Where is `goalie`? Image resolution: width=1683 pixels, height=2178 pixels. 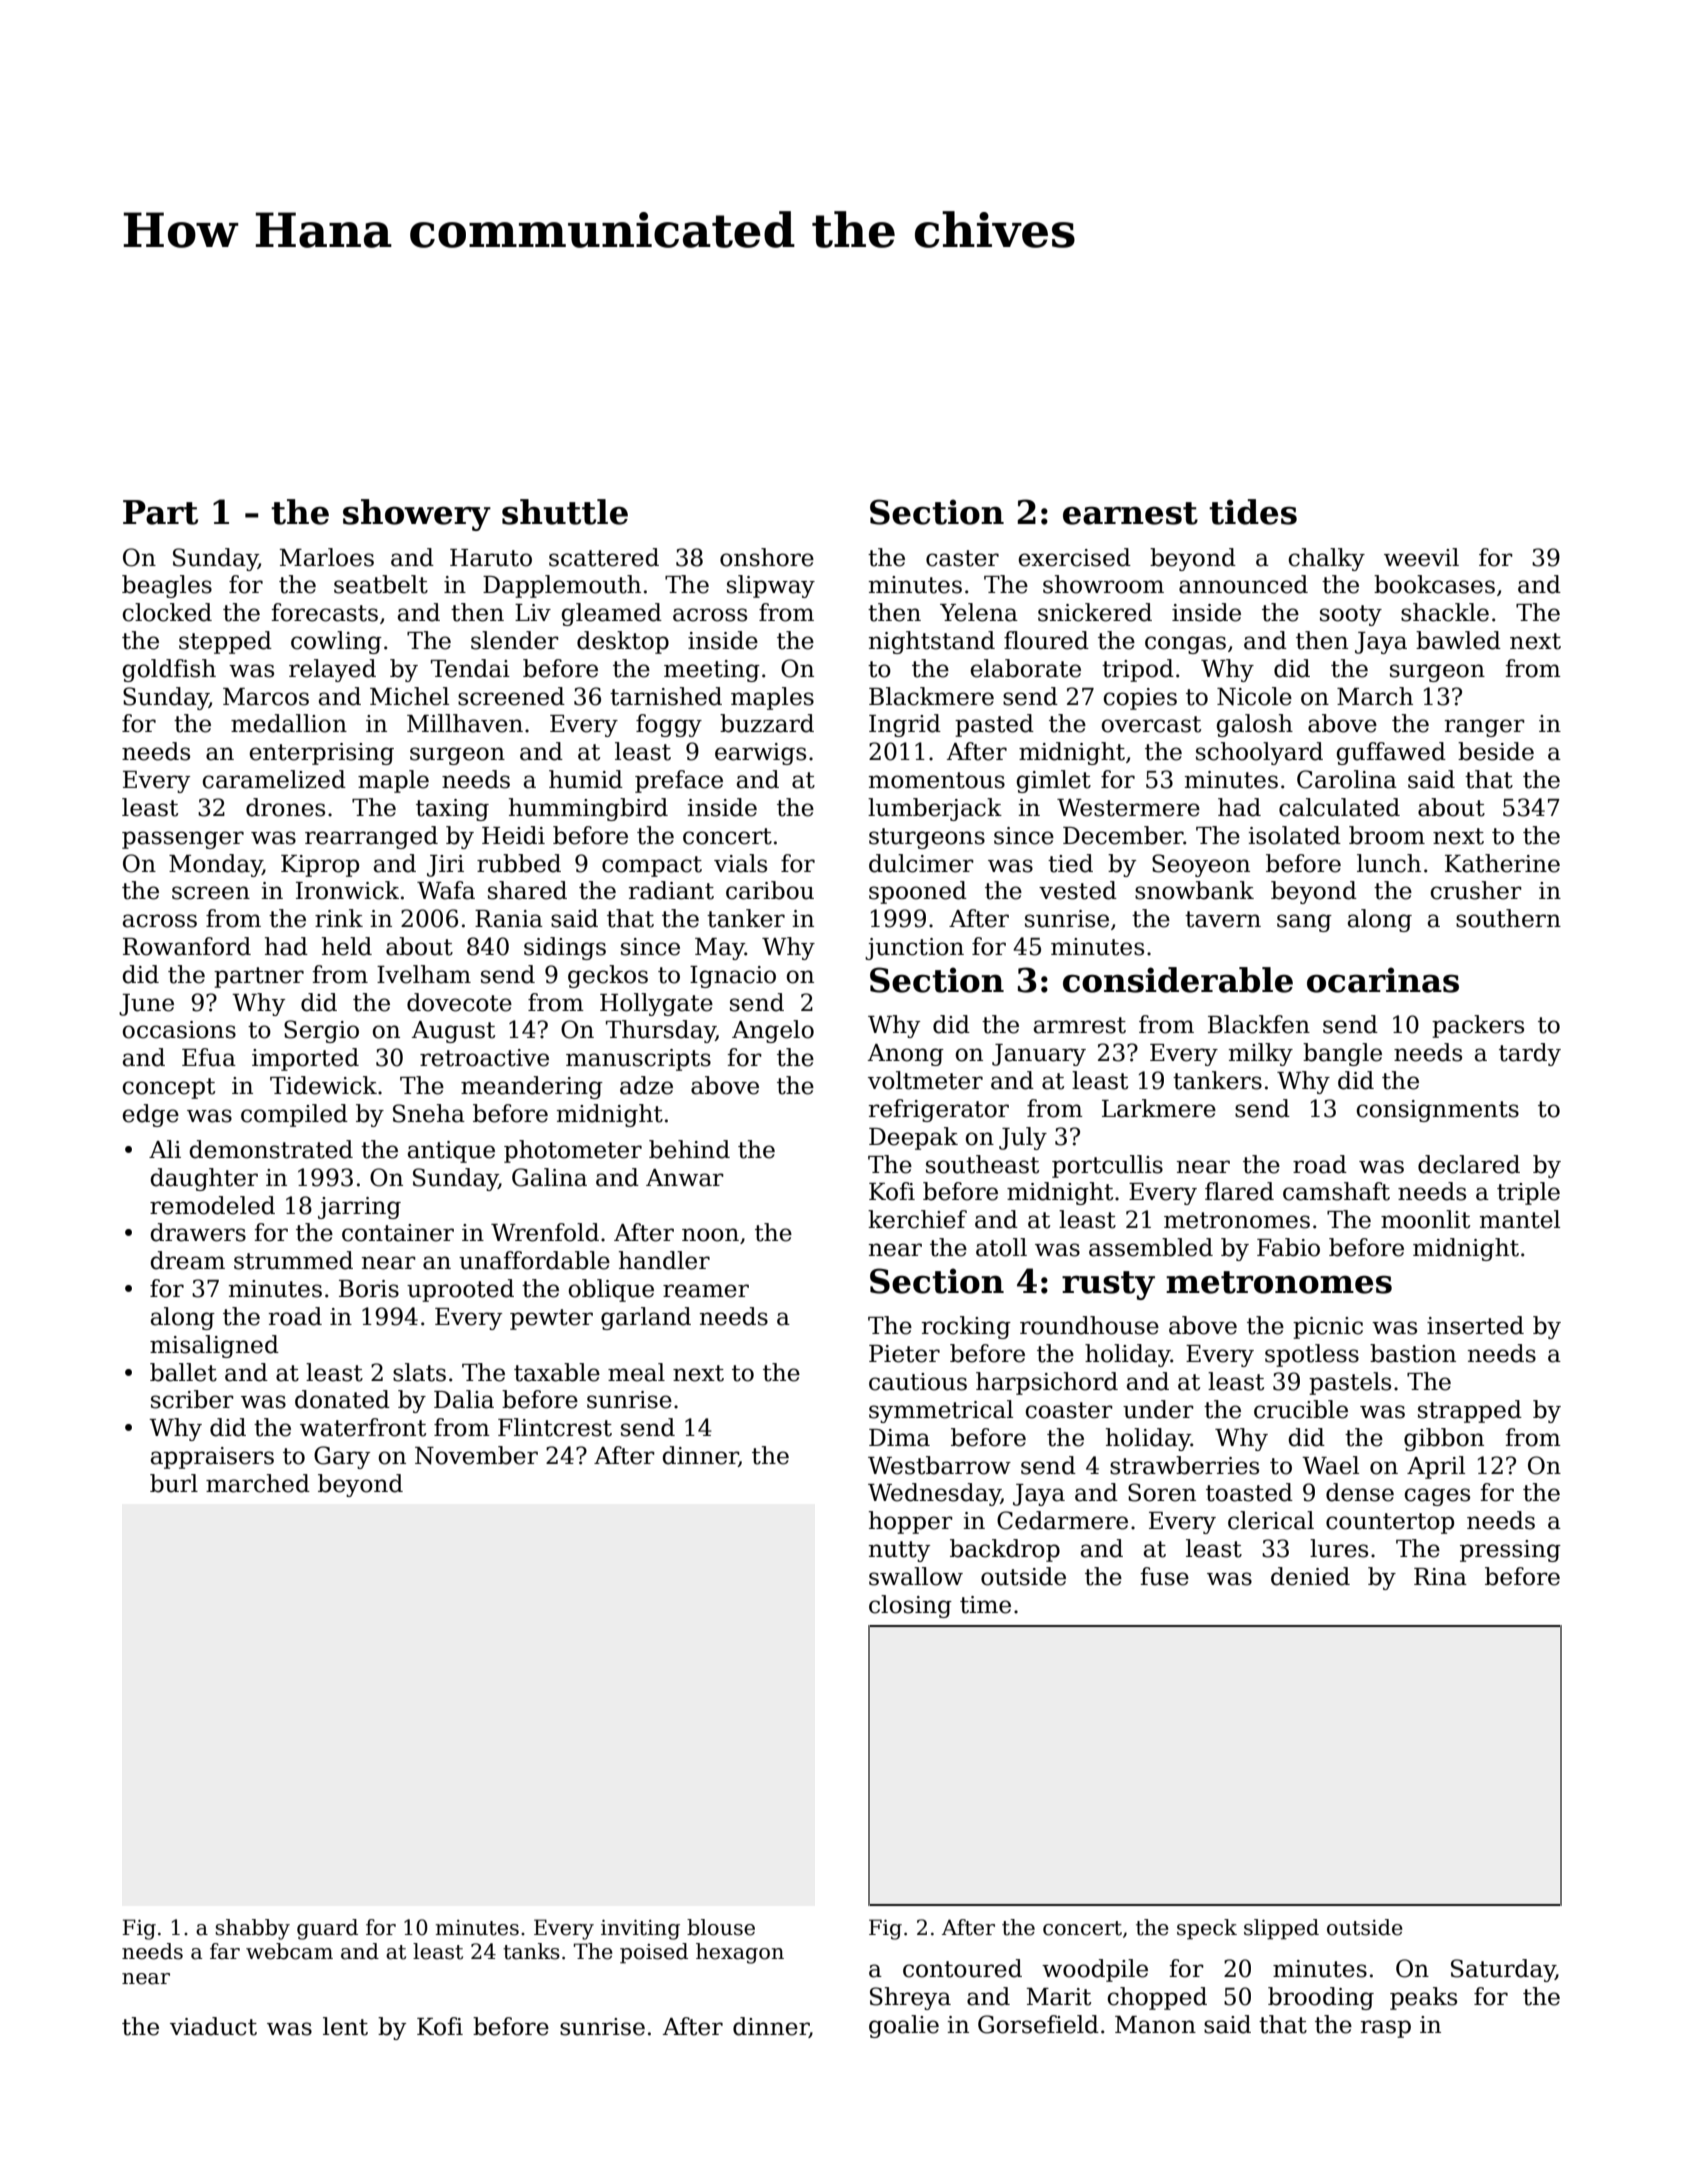
goalie is located at coordinates (904, 2026).
